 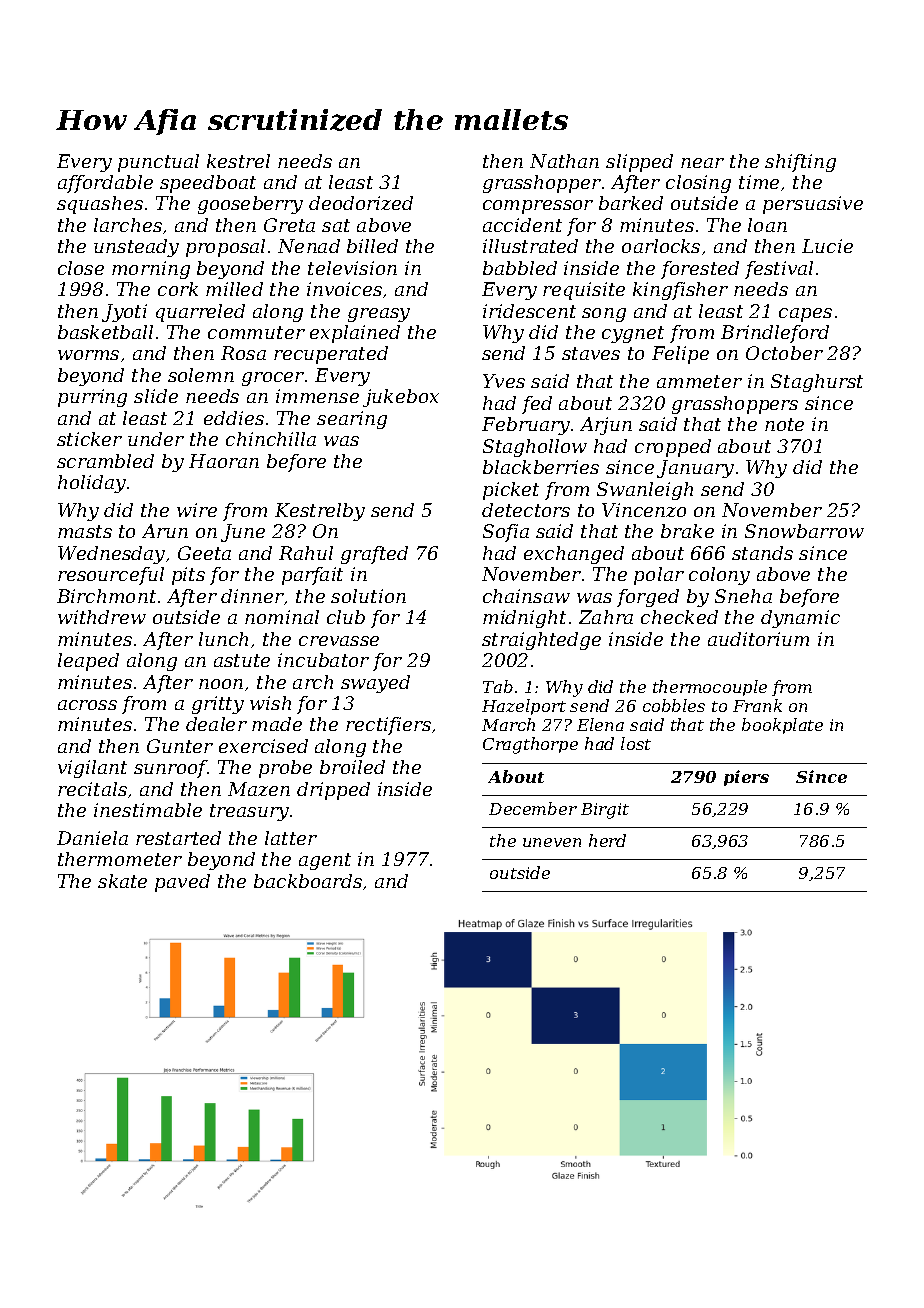 I want to click on searing, so click(x=352, y=420).
